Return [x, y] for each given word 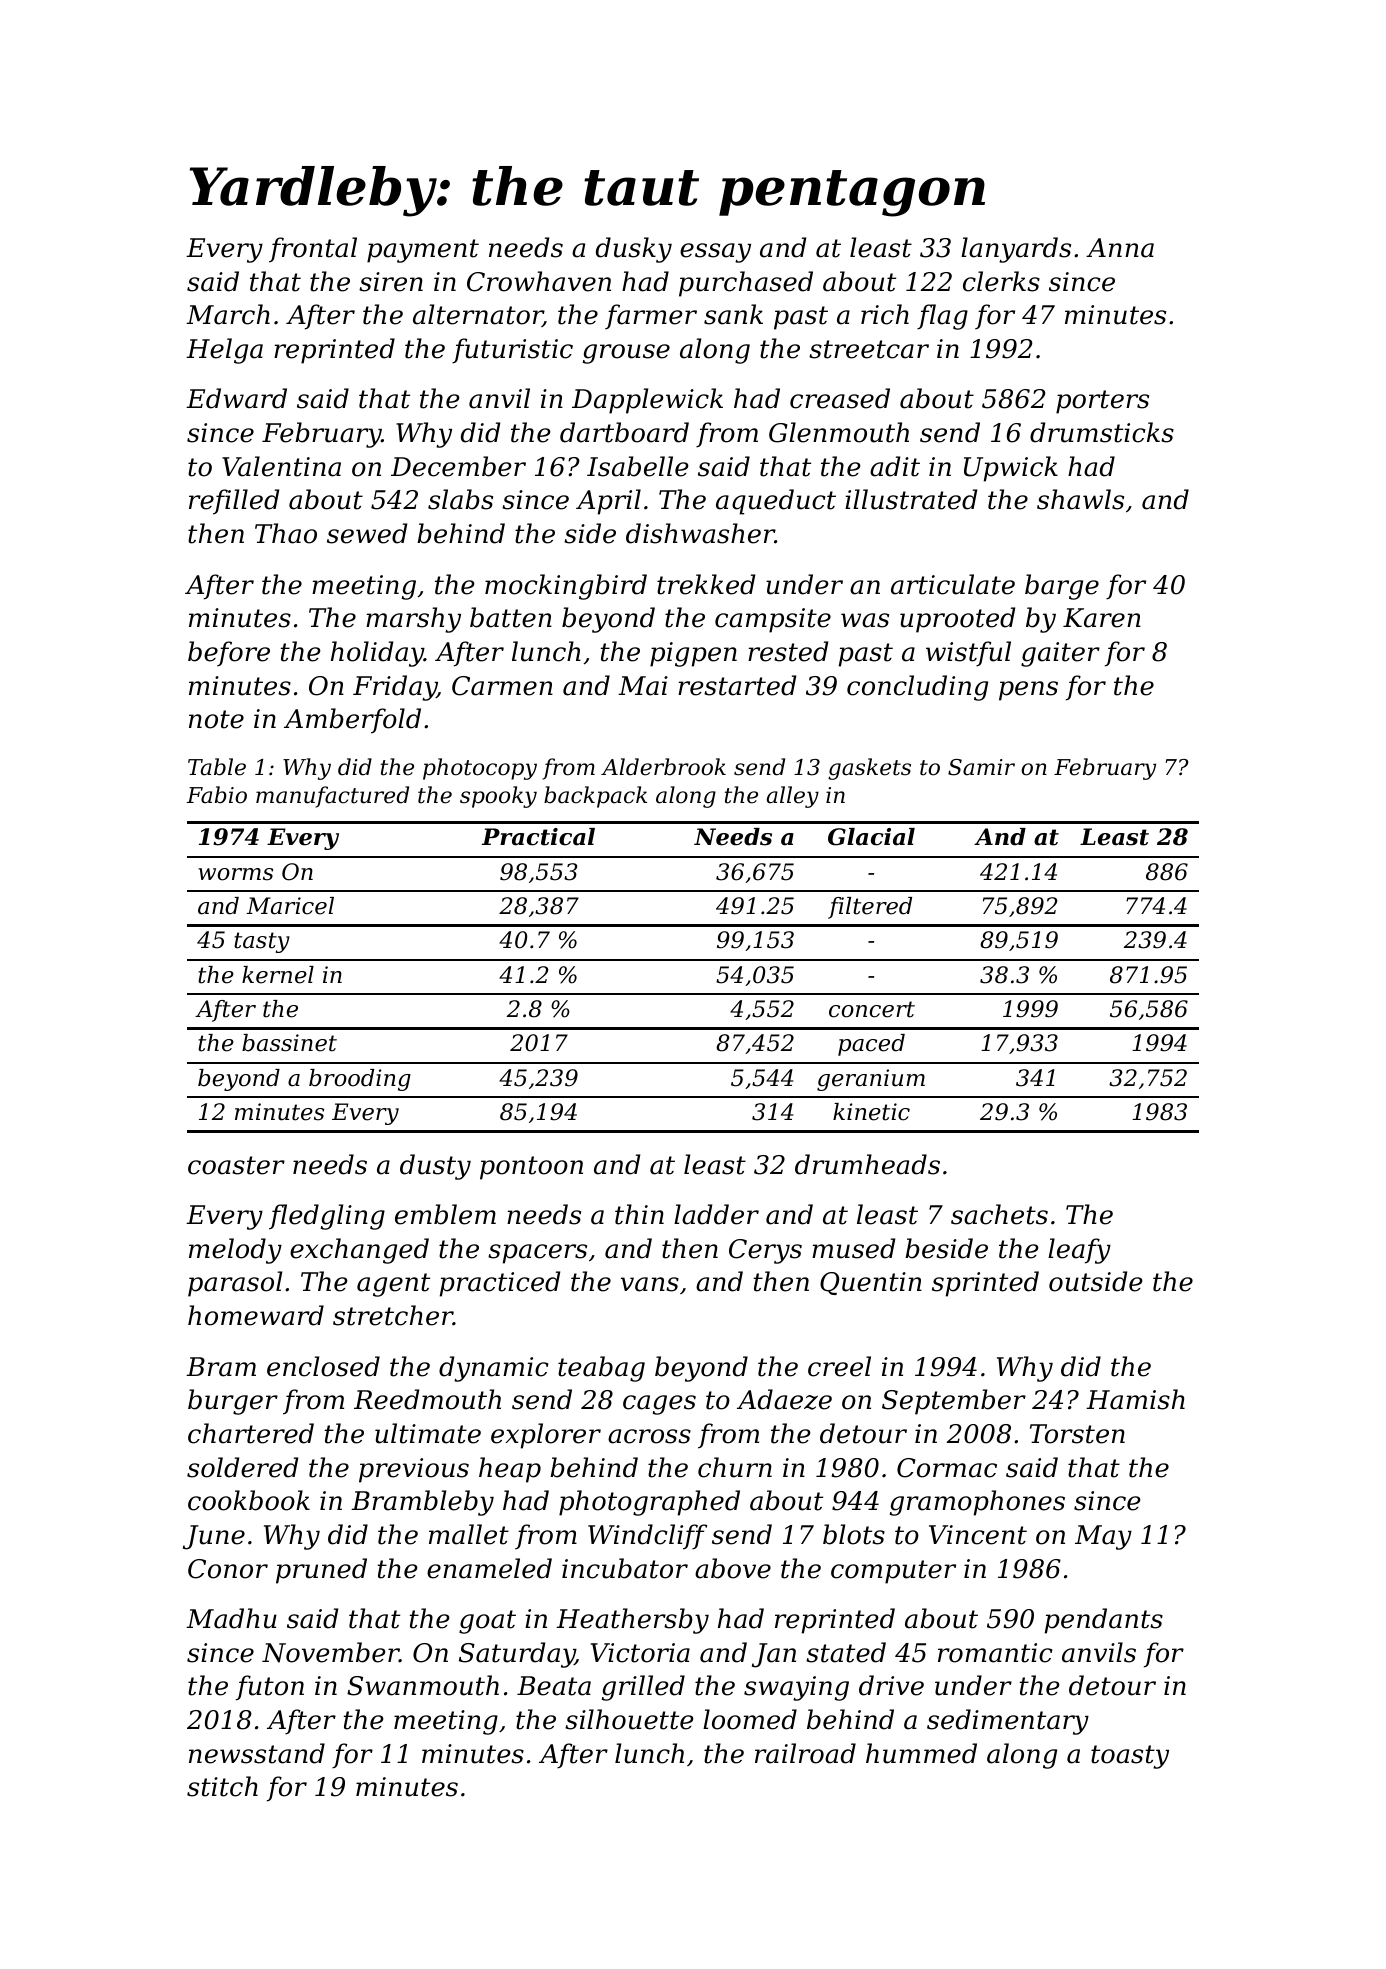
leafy [1079, 1251]
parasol [235, 1284]
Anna [1120, 248]
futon [270, 1688]
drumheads [867, 1164]
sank [733, 314]
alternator [478, 315]
